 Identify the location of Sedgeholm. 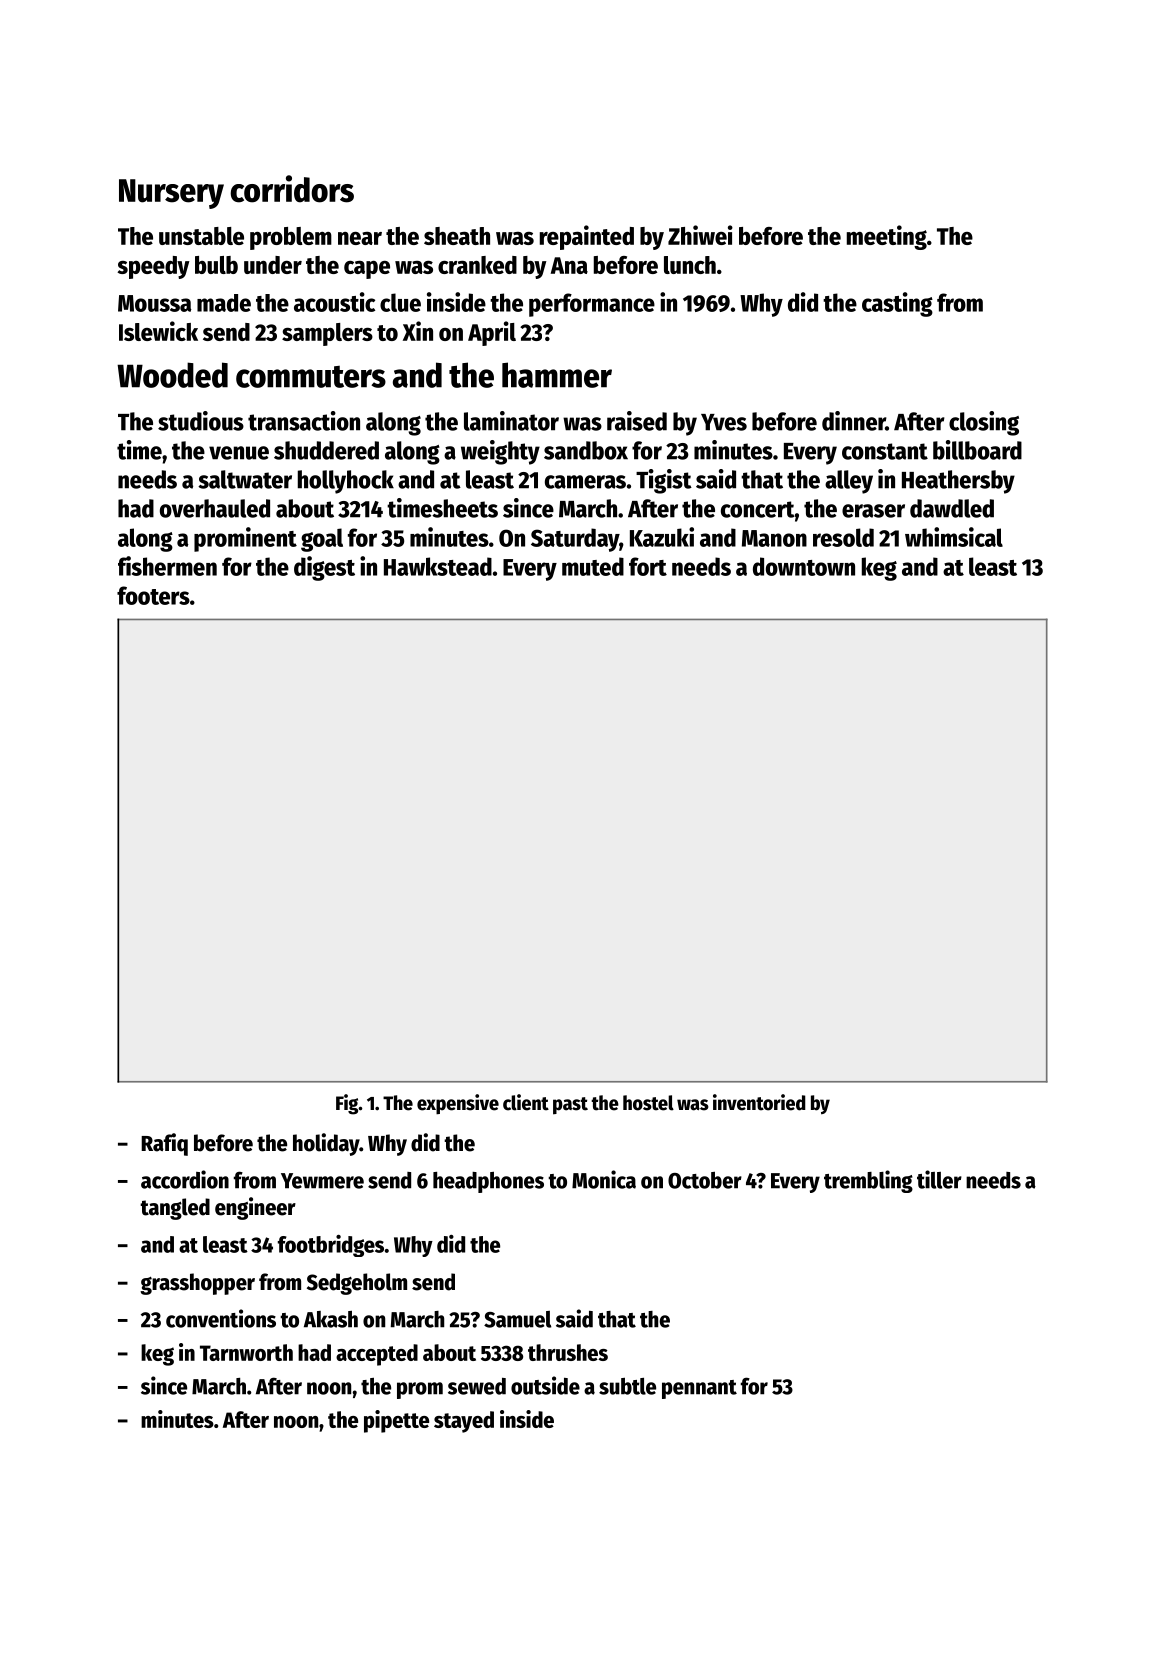
(357, 1284).
